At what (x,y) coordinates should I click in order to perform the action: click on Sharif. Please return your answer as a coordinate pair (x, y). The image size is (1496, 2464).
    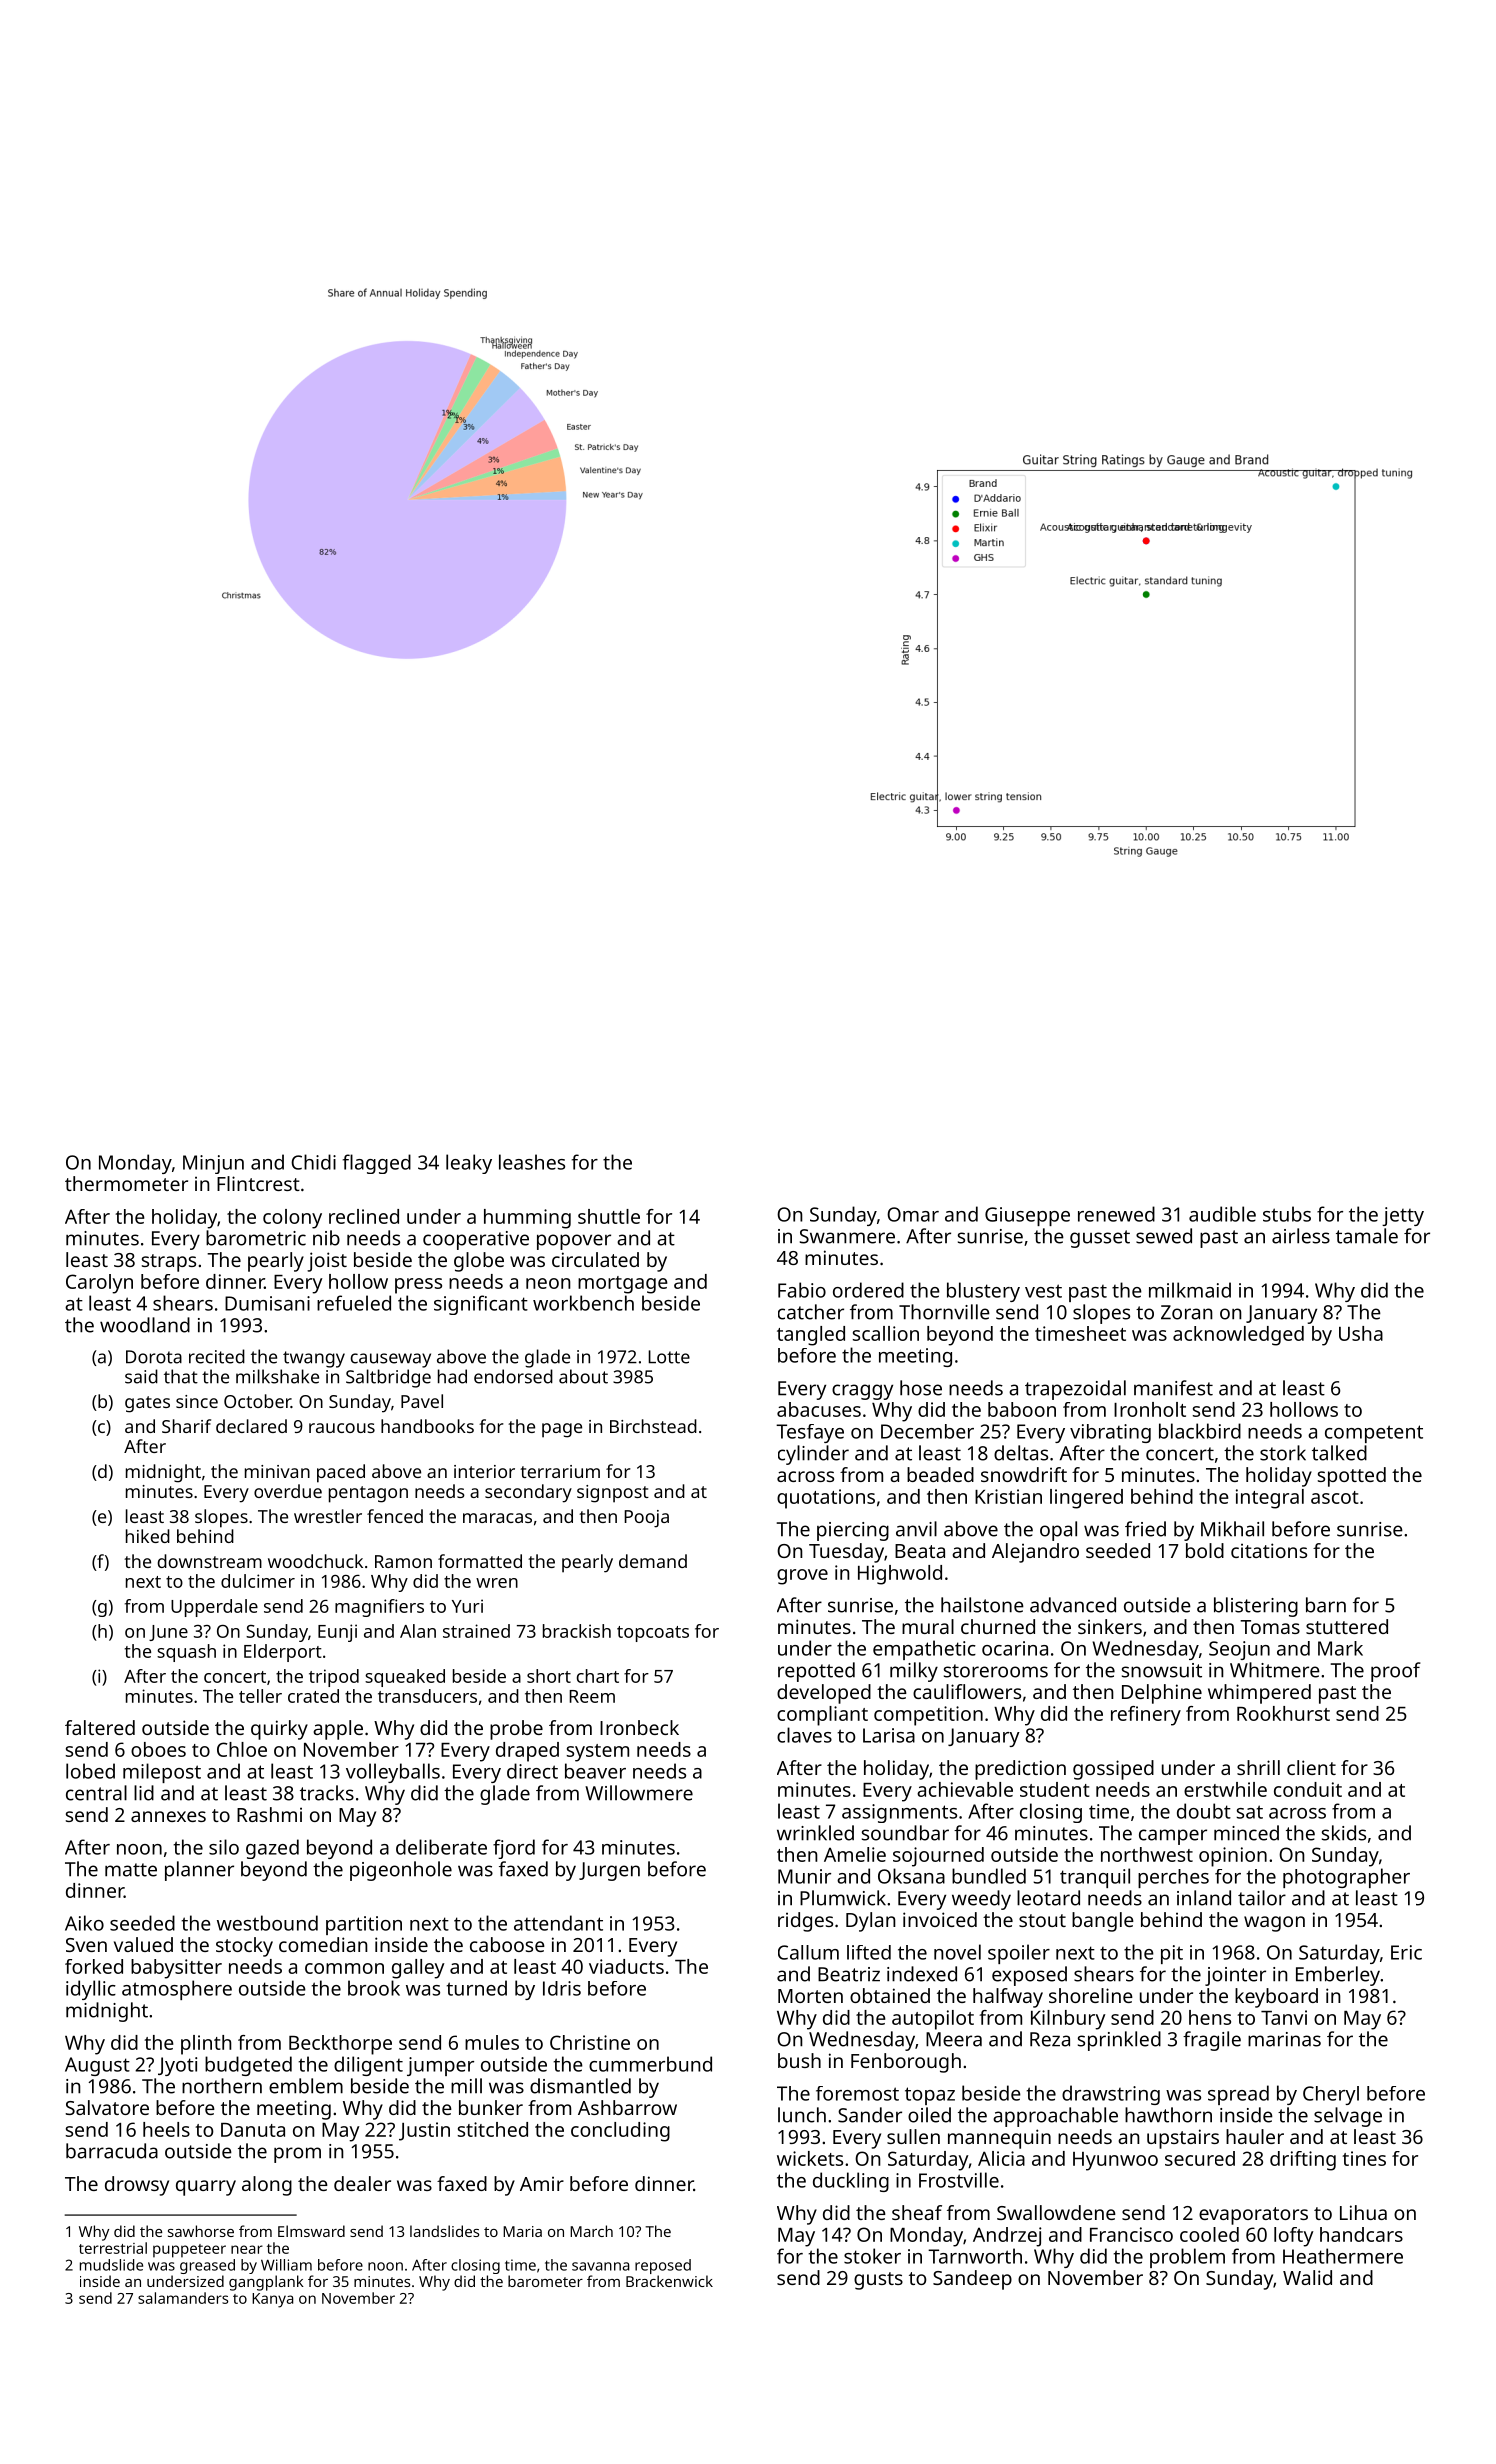
    Looking at the image, I should click on (186, 1426).
